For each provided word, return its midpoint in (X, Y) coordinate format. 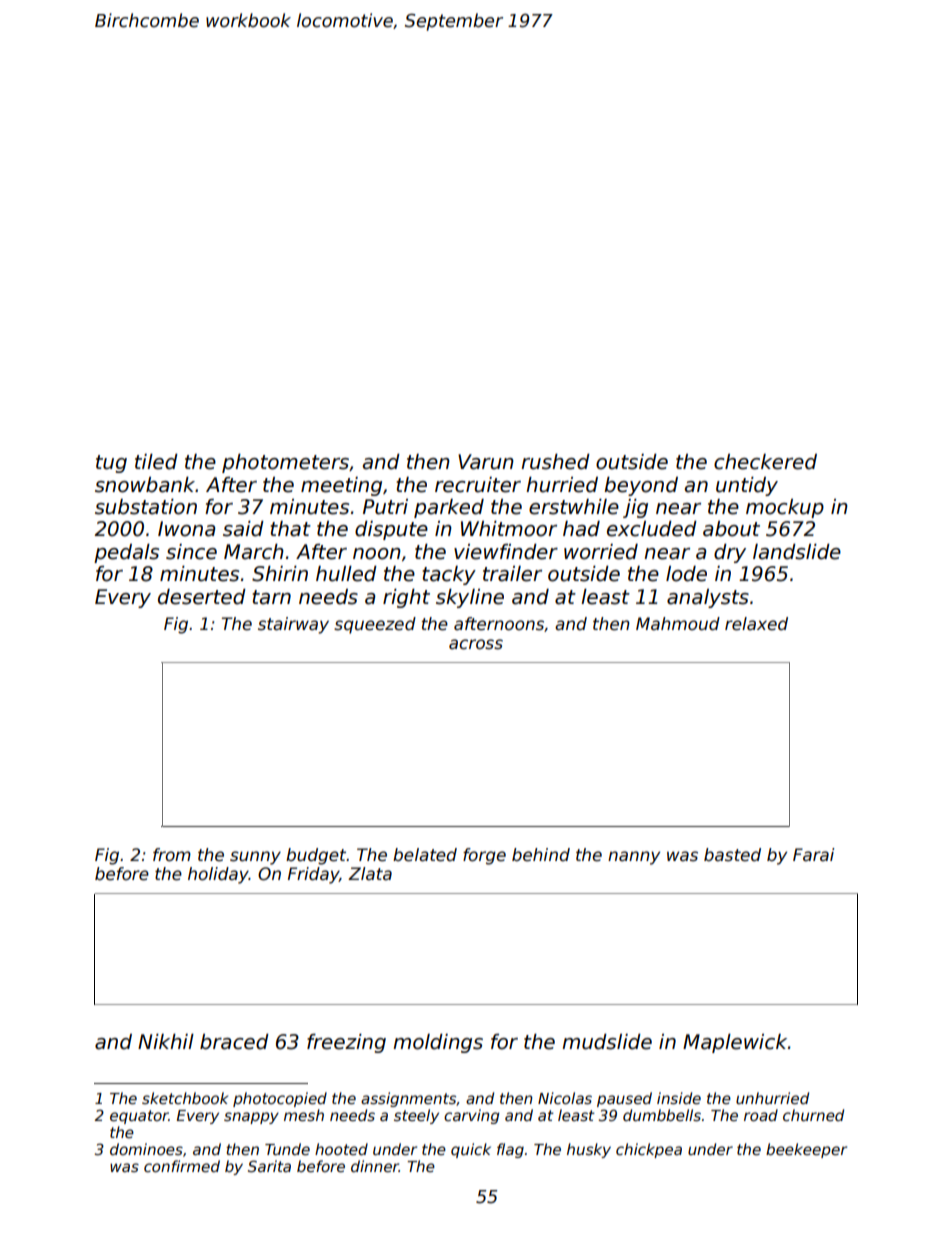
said (243, 529)
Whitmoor (509, 529)
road (761, 1115)
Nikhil (166, 1041)
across (476, 644)
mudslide (607, 1042)
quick (471, 1150)
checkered (765, 462)
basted (732, 855)
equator (139, 1117)
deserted (202, 597)
